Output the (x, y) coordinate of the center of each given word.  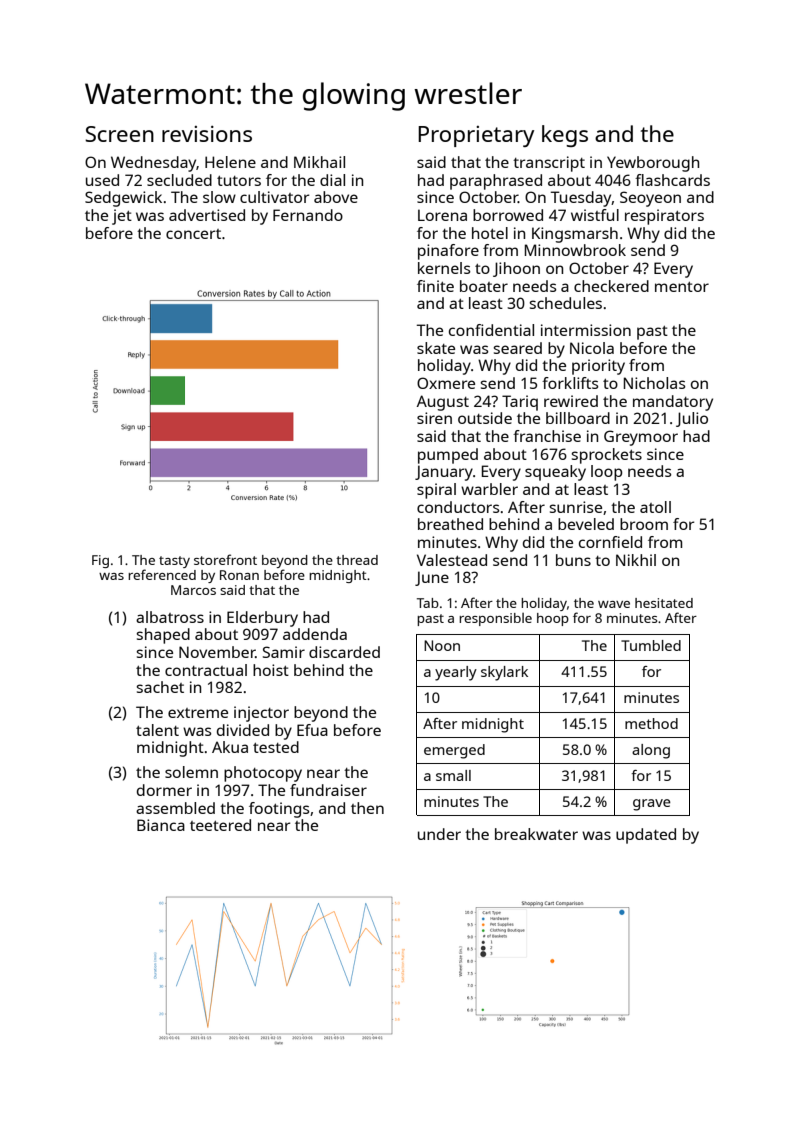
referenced (162, 574)
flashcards (672, 180)
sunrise (576, 507)
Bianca (161, 825)
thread (357, 560)
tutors (239, 181)
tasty (174, 562)
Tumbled (651, 645)
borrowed (508, 215)
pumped (448, 456)
